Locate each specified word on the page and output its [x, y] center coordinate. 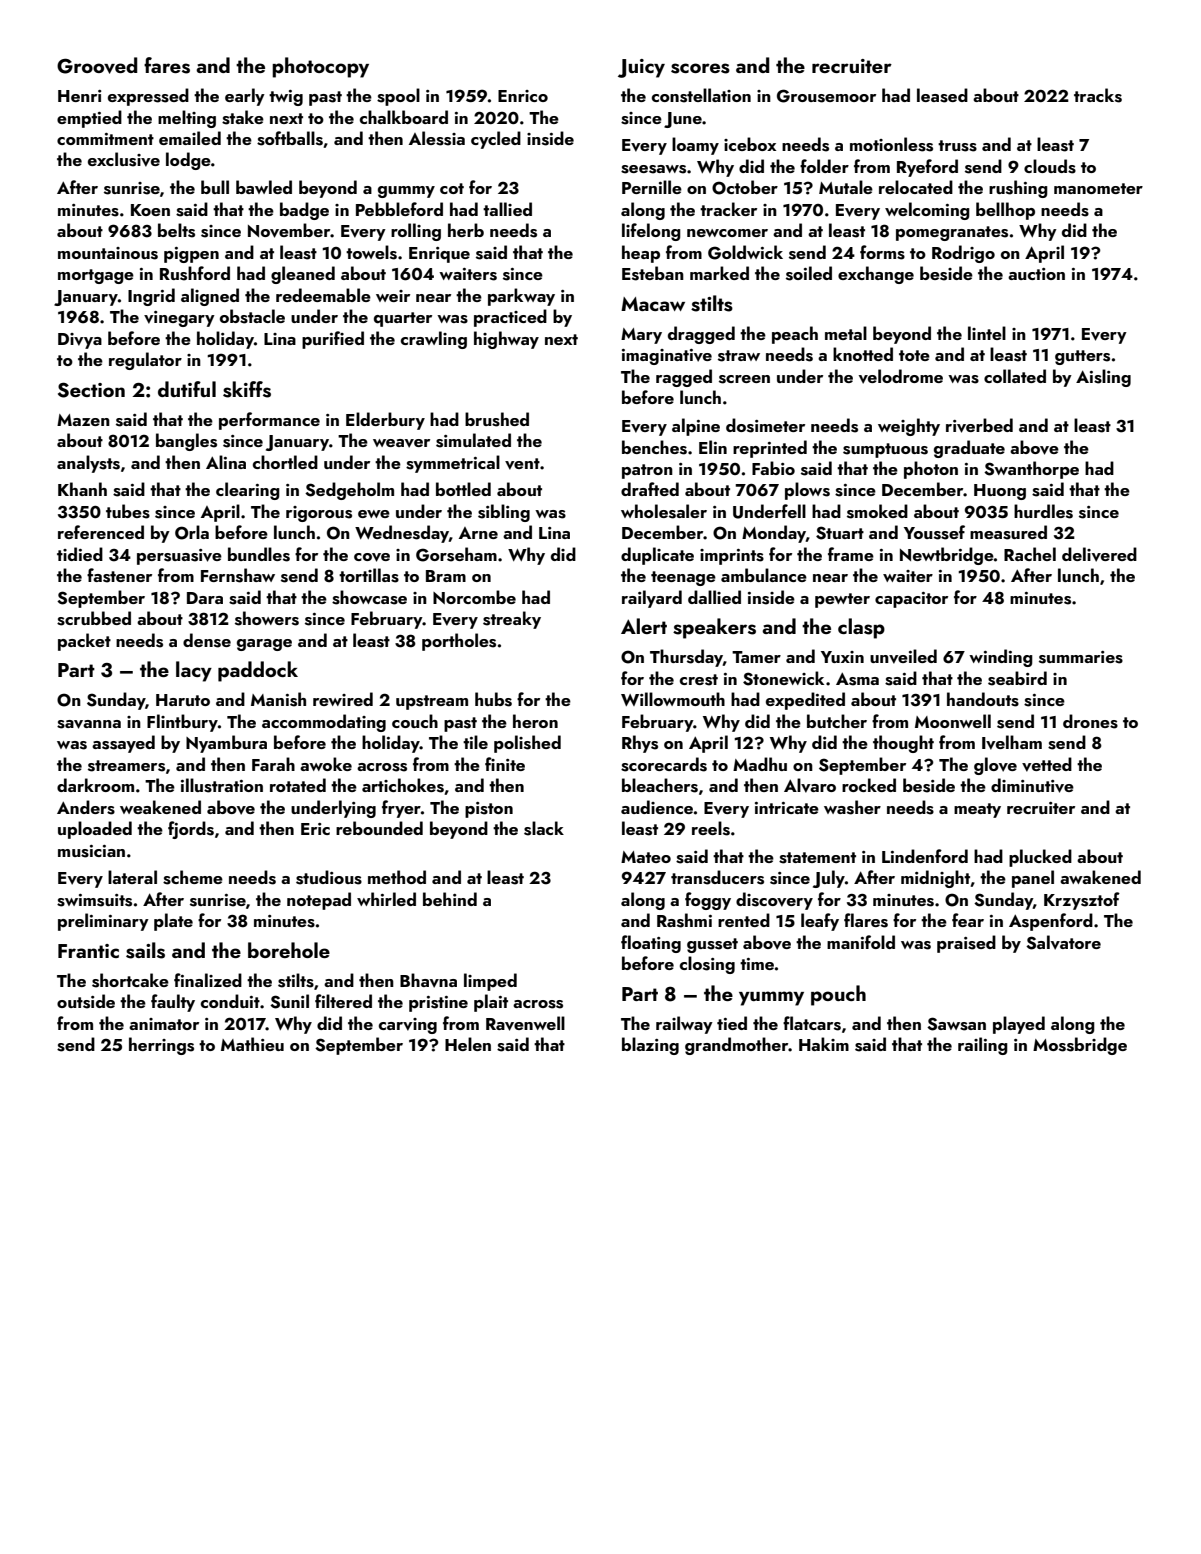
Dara [205, 598]
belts [176, 230]
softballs [290, 138]
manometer [1098, 188]
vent [522, 464]
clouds [1050, 166]
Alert [644, 626]
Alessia [437, 138]
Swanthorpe [1031, 470]
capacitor [911, 600]
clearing [248, 491]
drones [1090, 721]
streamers [126, 766]
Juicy [641, 68]
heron [535, 721]
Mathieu [252, 1044]
